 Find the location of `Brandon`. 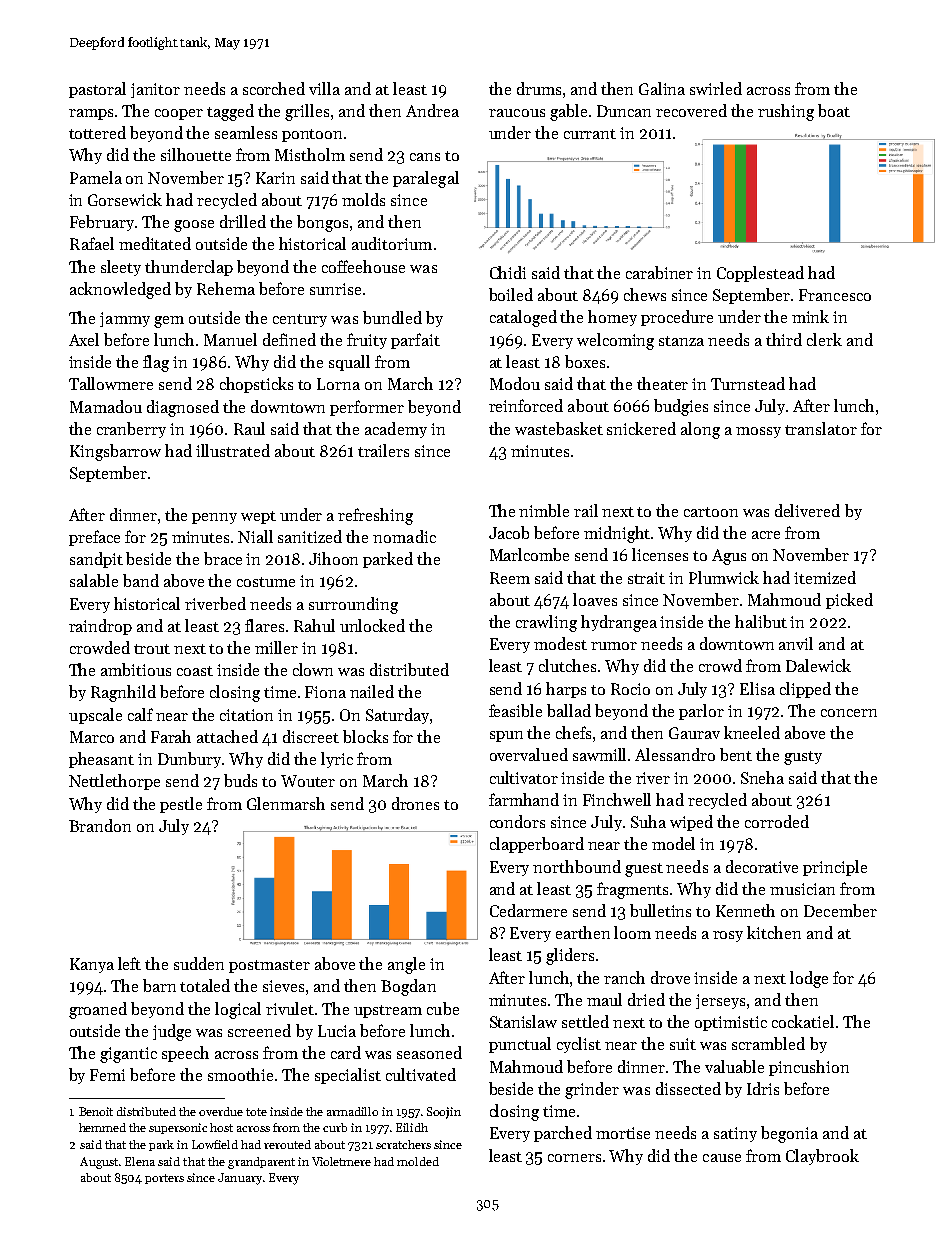

Brandon is located at coordinates (100, 825).
